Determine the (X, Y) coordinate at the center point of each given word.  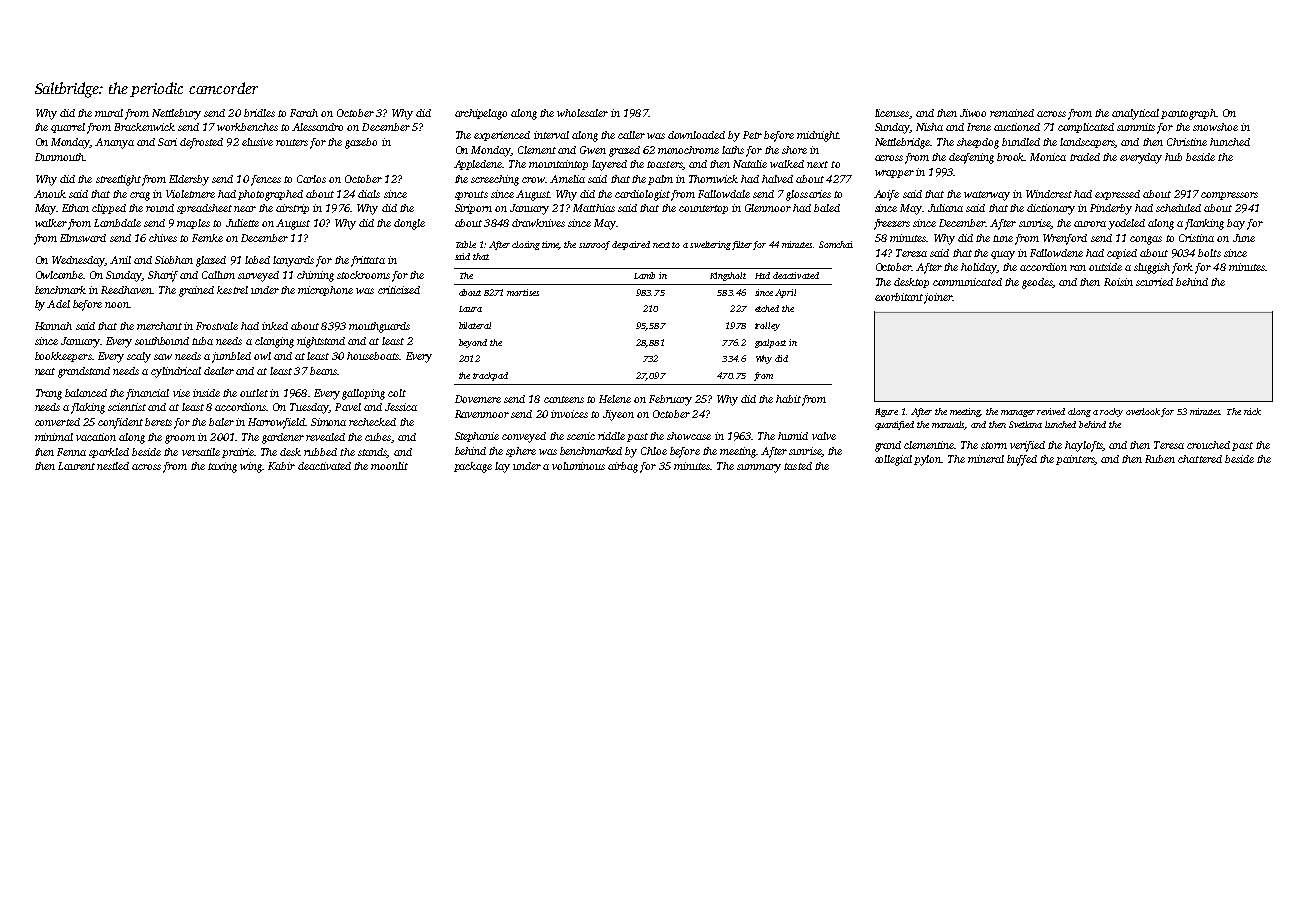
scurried (1154, 282)
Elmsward (83, 238)
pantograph (1188, 114)
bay (1236, 224)
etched (767, 308)
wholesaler (582, 113)
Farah (304, 113)
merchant (159, 326)
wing (251, 467)
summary (759, 468)
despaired (631, 245)
